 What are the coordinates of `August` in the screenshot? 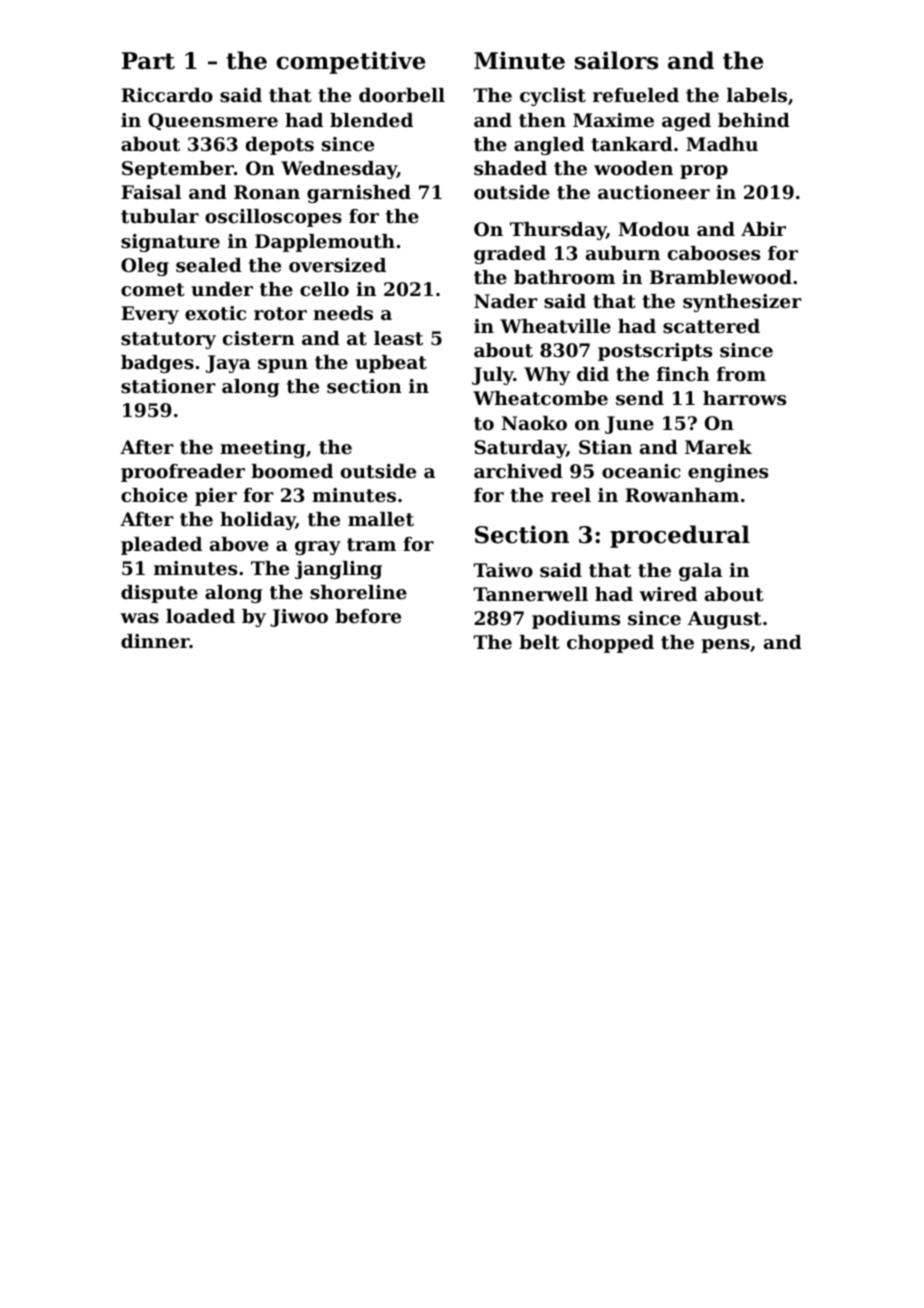 It's located at (725, 620).
